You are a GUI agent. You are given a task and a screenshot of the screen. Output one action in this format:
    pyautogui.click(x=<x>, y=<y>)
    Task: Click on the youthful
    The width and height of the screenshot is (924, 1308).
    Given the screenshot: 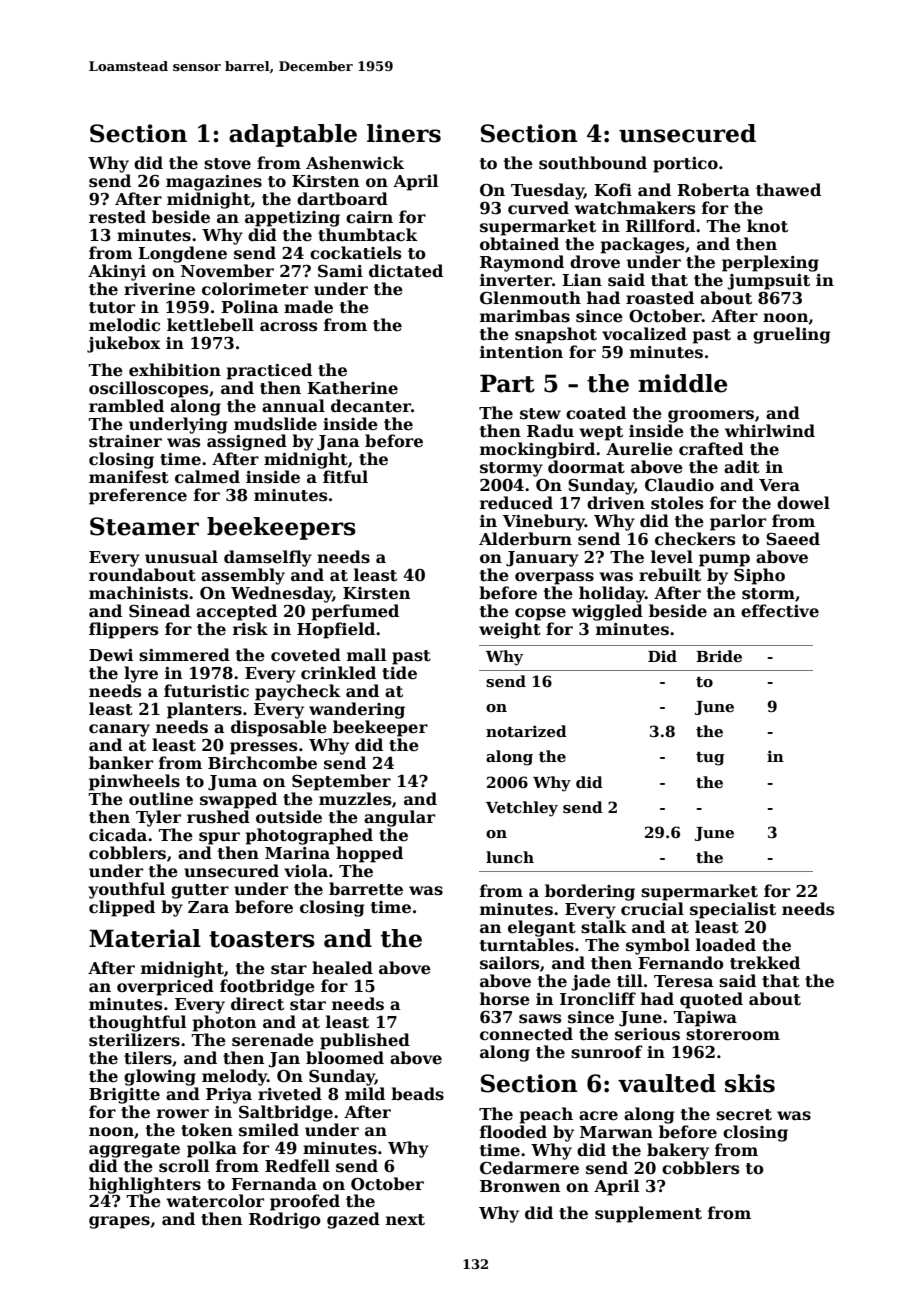 What is the action you would take?
    pyautogui.click(x=126, y=890)
